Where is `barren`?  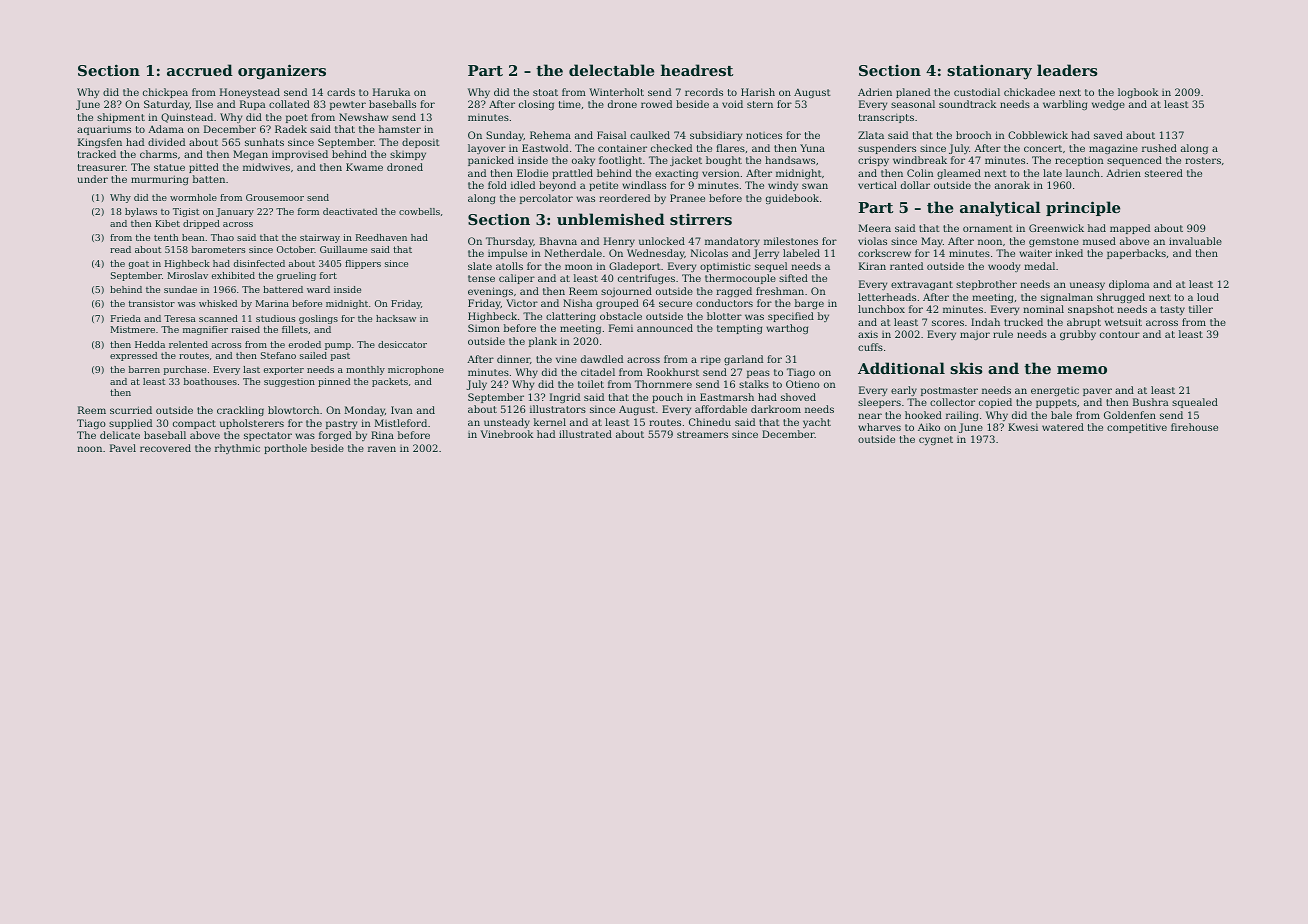
barren is located at coordinates (144, 369).
